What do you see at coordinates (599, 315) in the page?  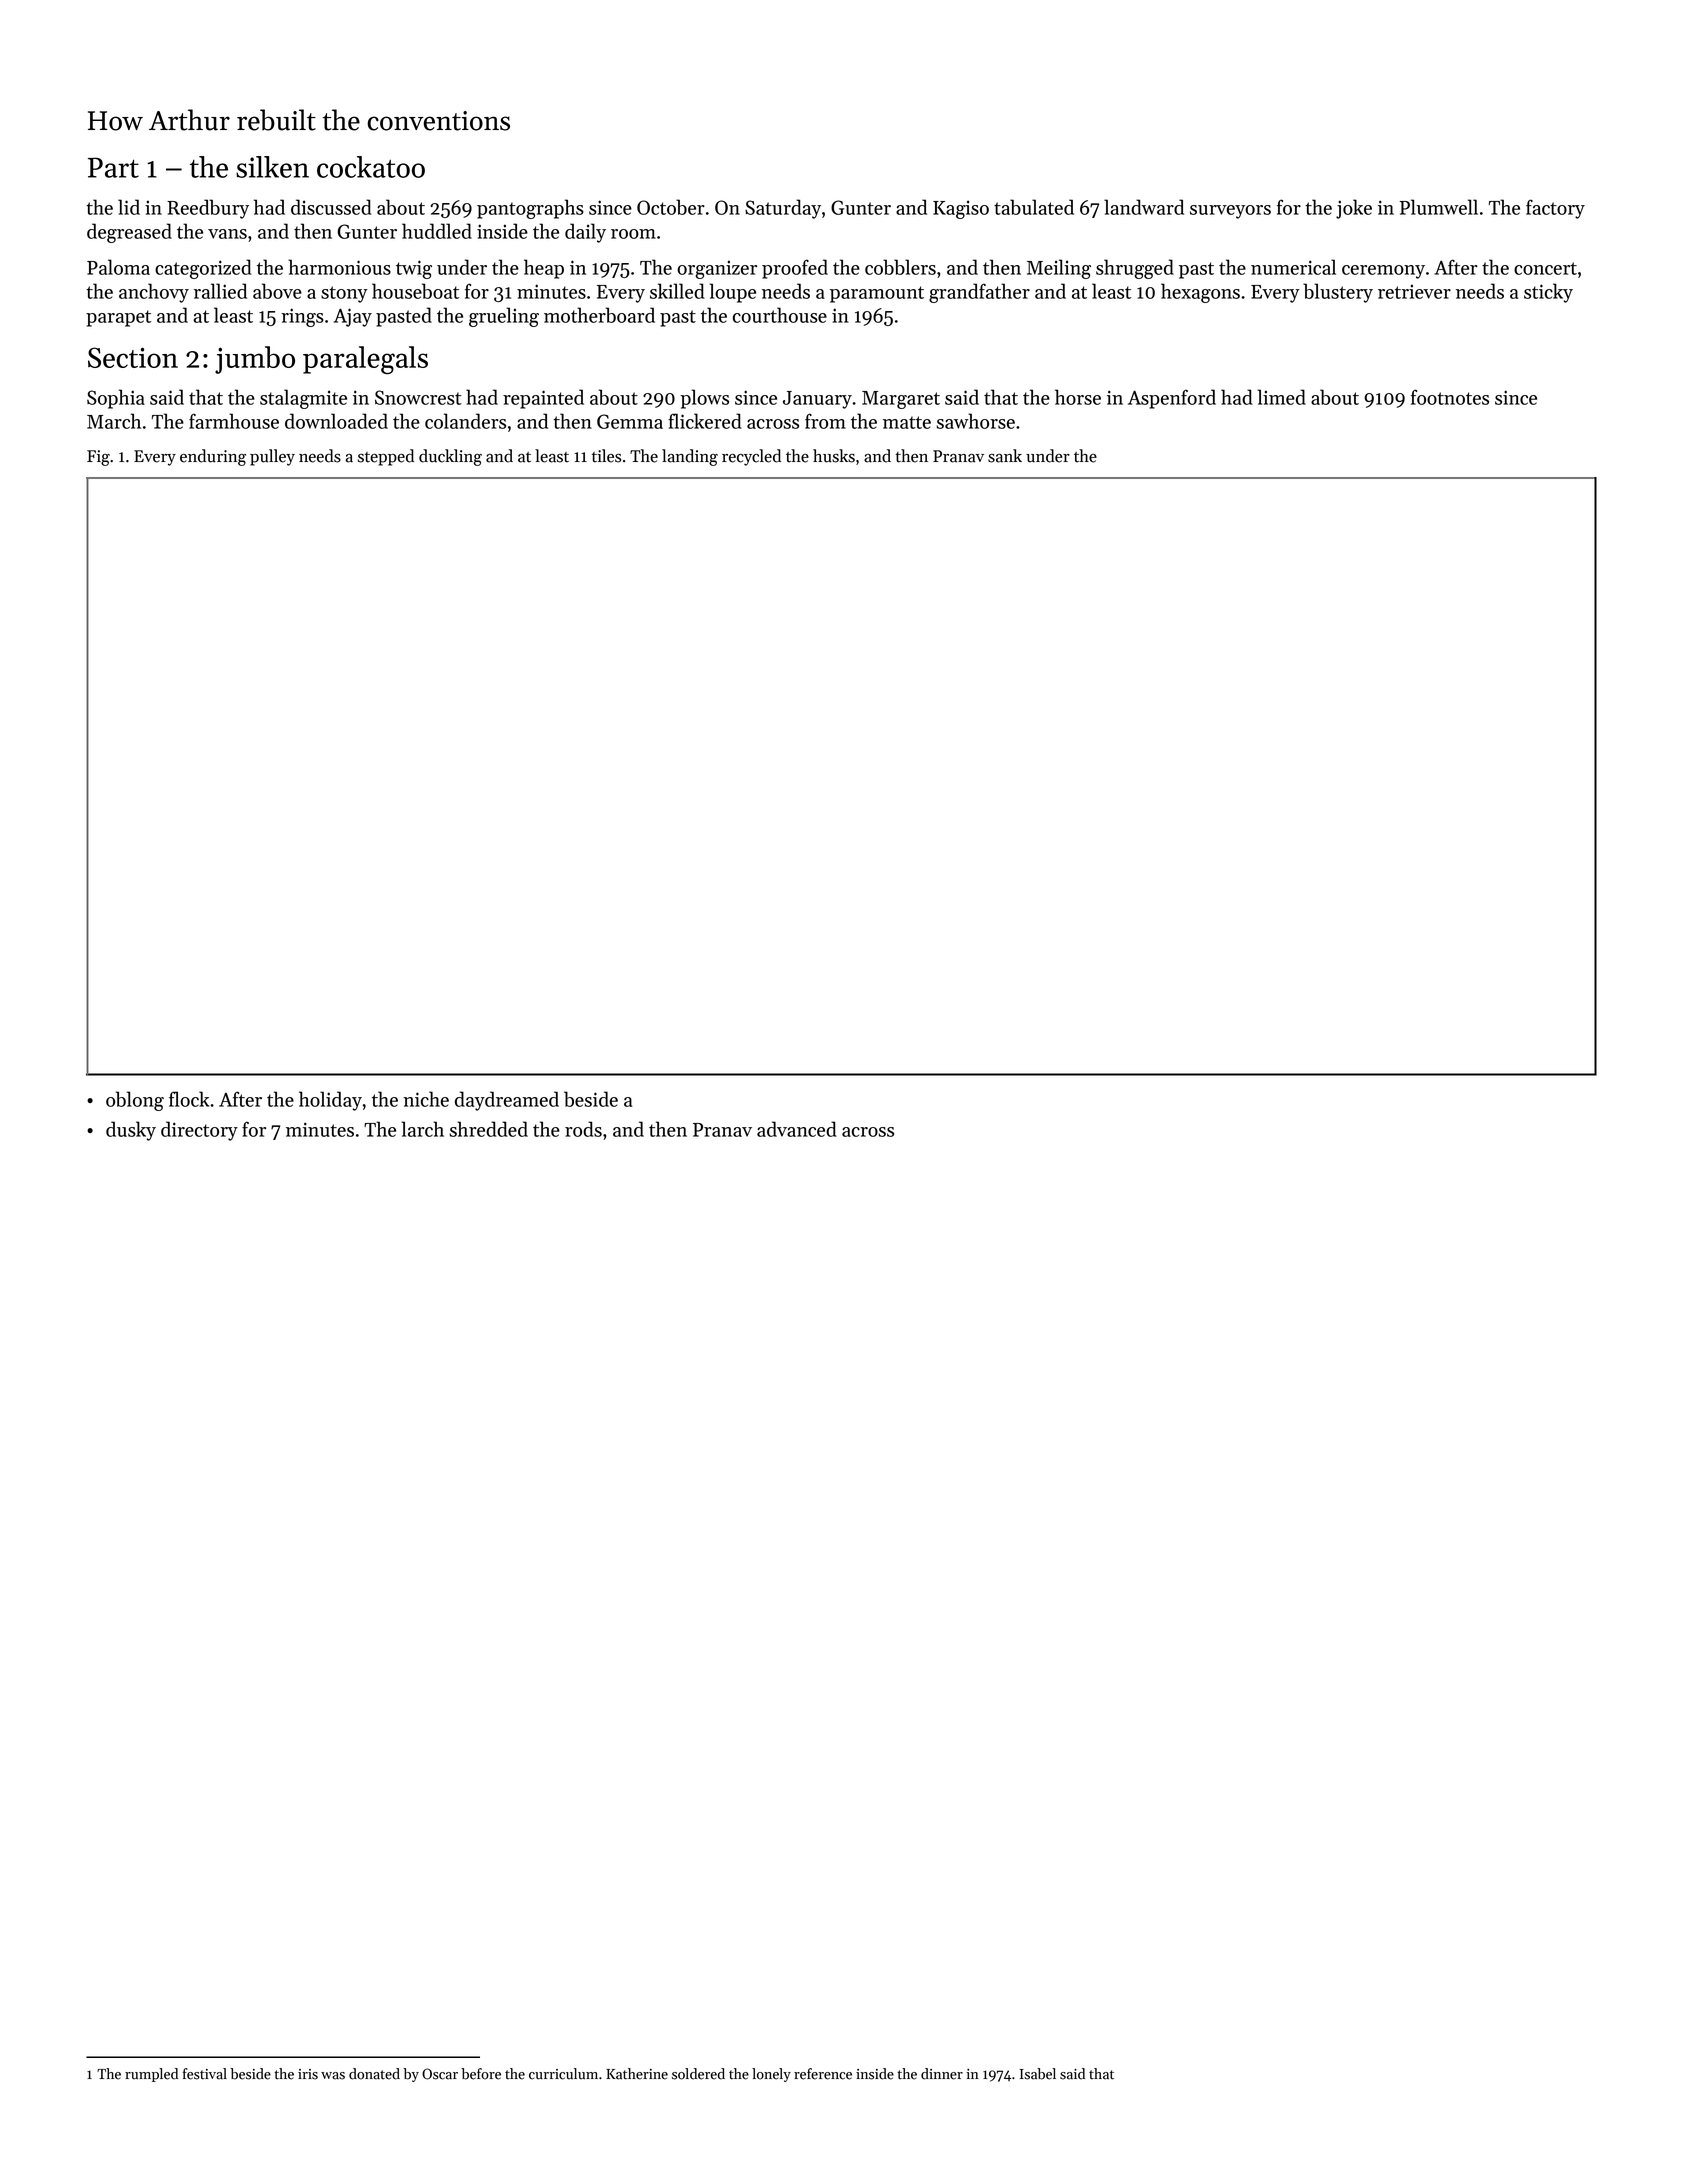 I see `motherboard` at bounding box center [599, 315].
